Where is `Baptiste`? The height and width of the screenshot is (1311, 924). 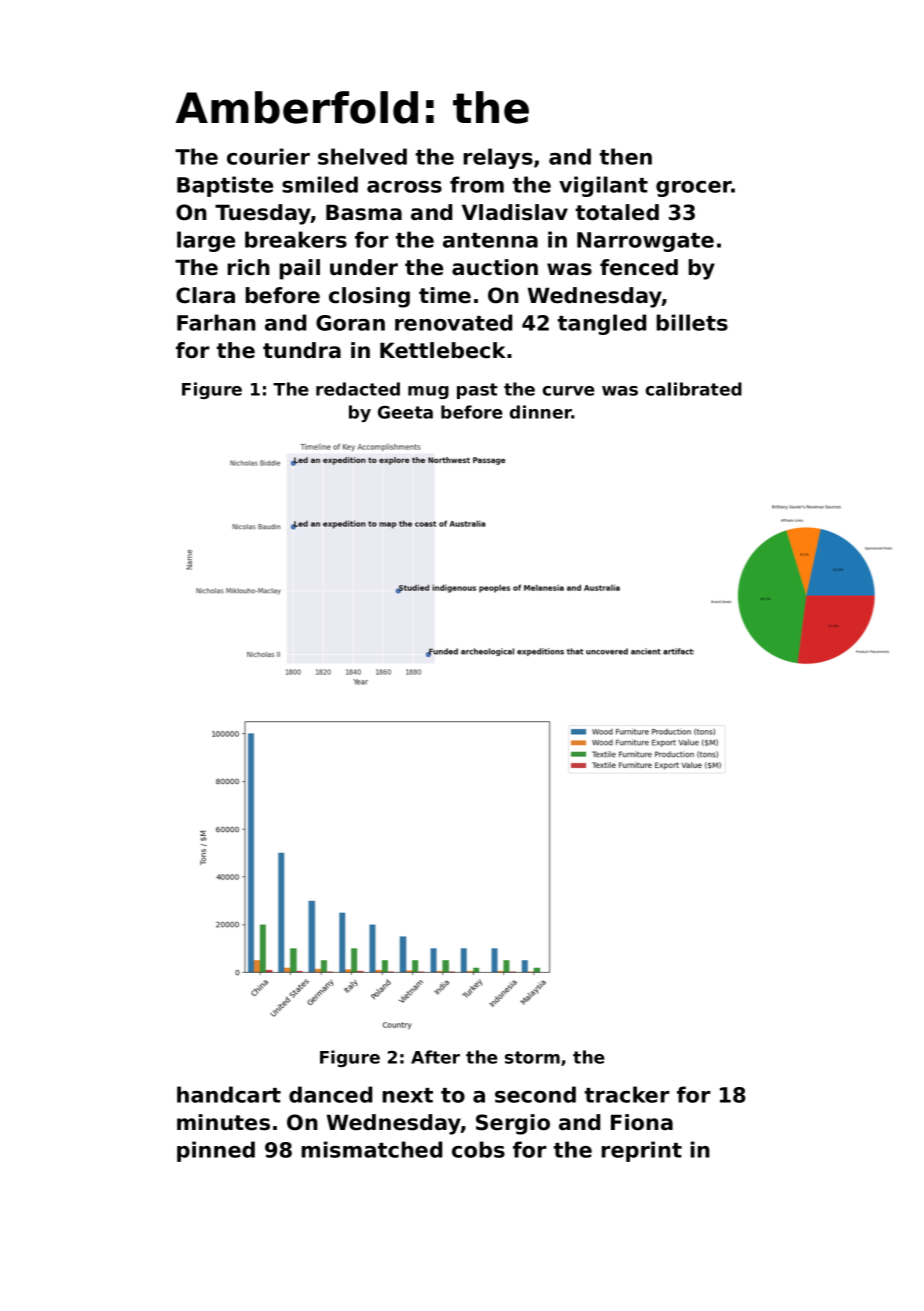 Baptiste is located at coordinates (225, 186).
